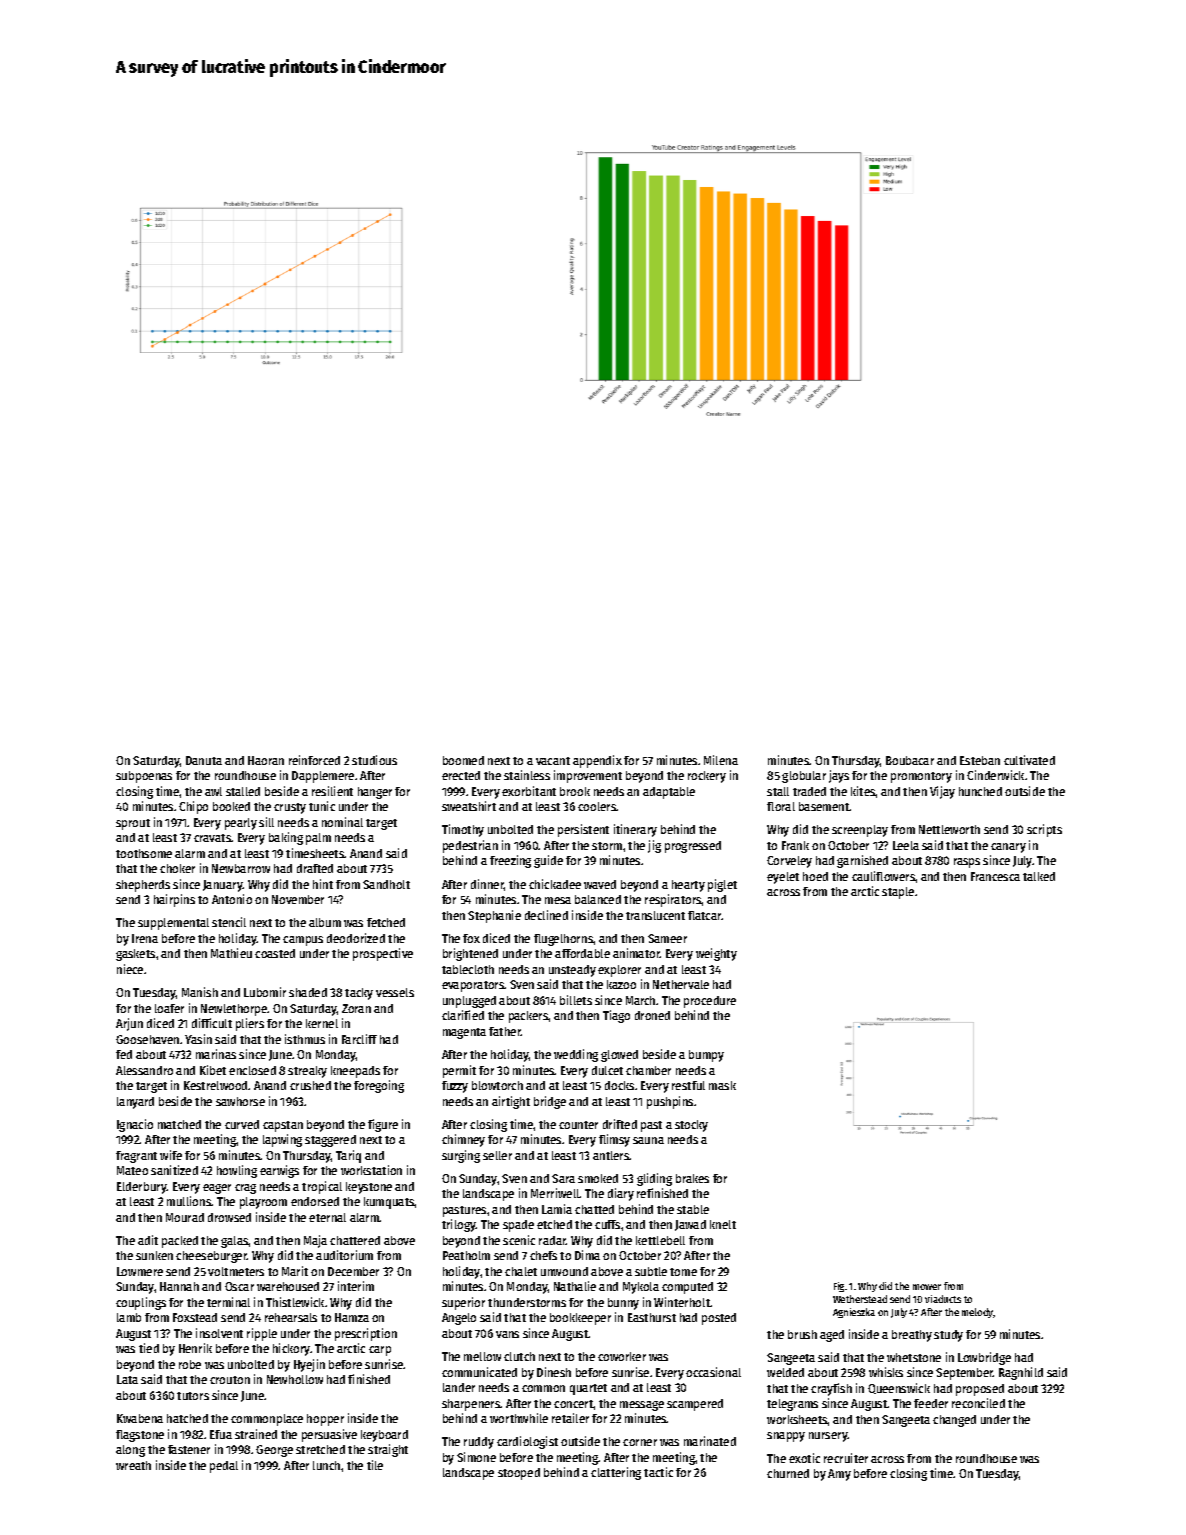 The height and width of the document is (1535, 1186). I want to click on sweatshirt, so click(469, 806).
